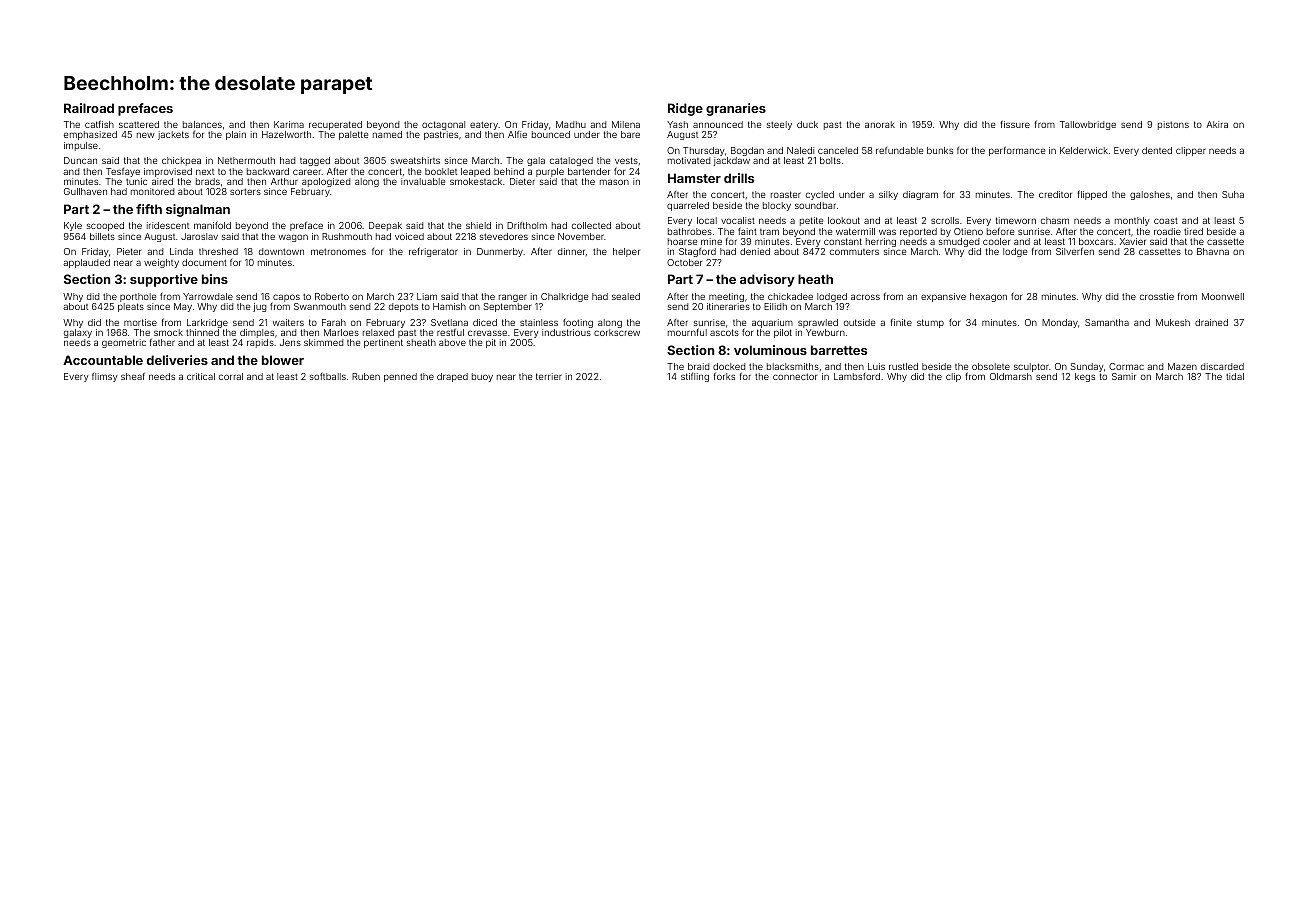 The image size is (1308, 924). What do you see at coordinates (772, 323) in the document?
I see `aquarium` at bounding box center [772, 323].
